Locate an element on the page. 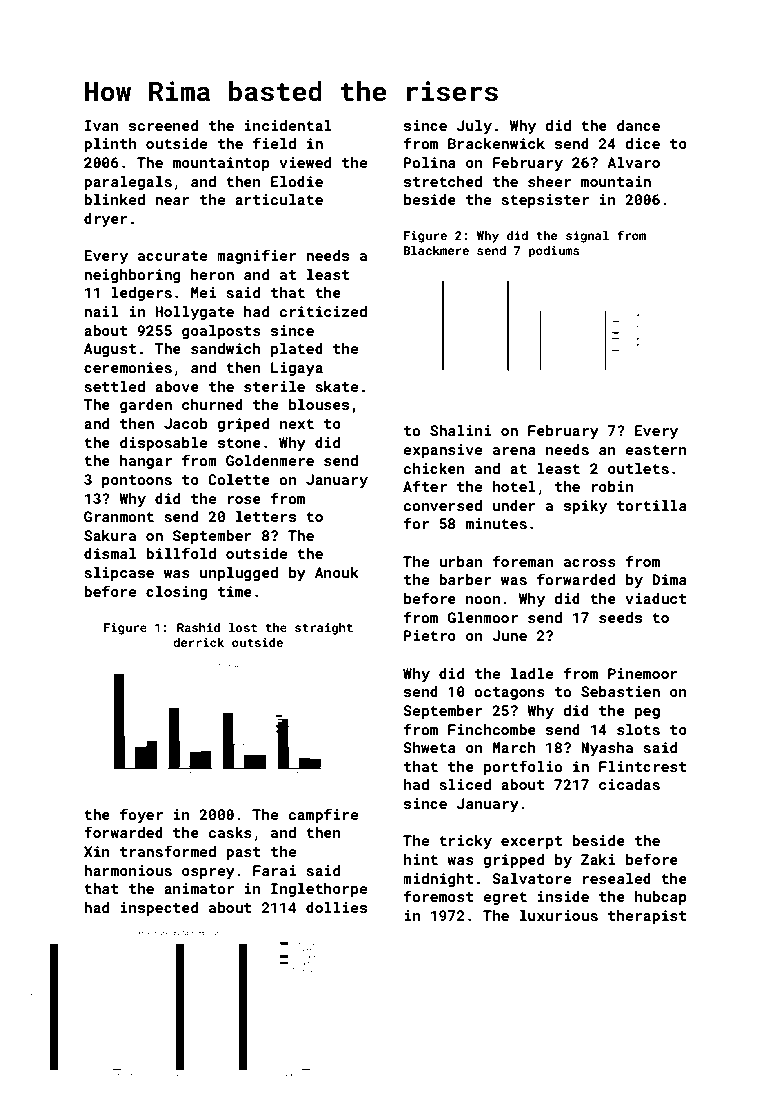  next is located at coordinates (297, 424).
